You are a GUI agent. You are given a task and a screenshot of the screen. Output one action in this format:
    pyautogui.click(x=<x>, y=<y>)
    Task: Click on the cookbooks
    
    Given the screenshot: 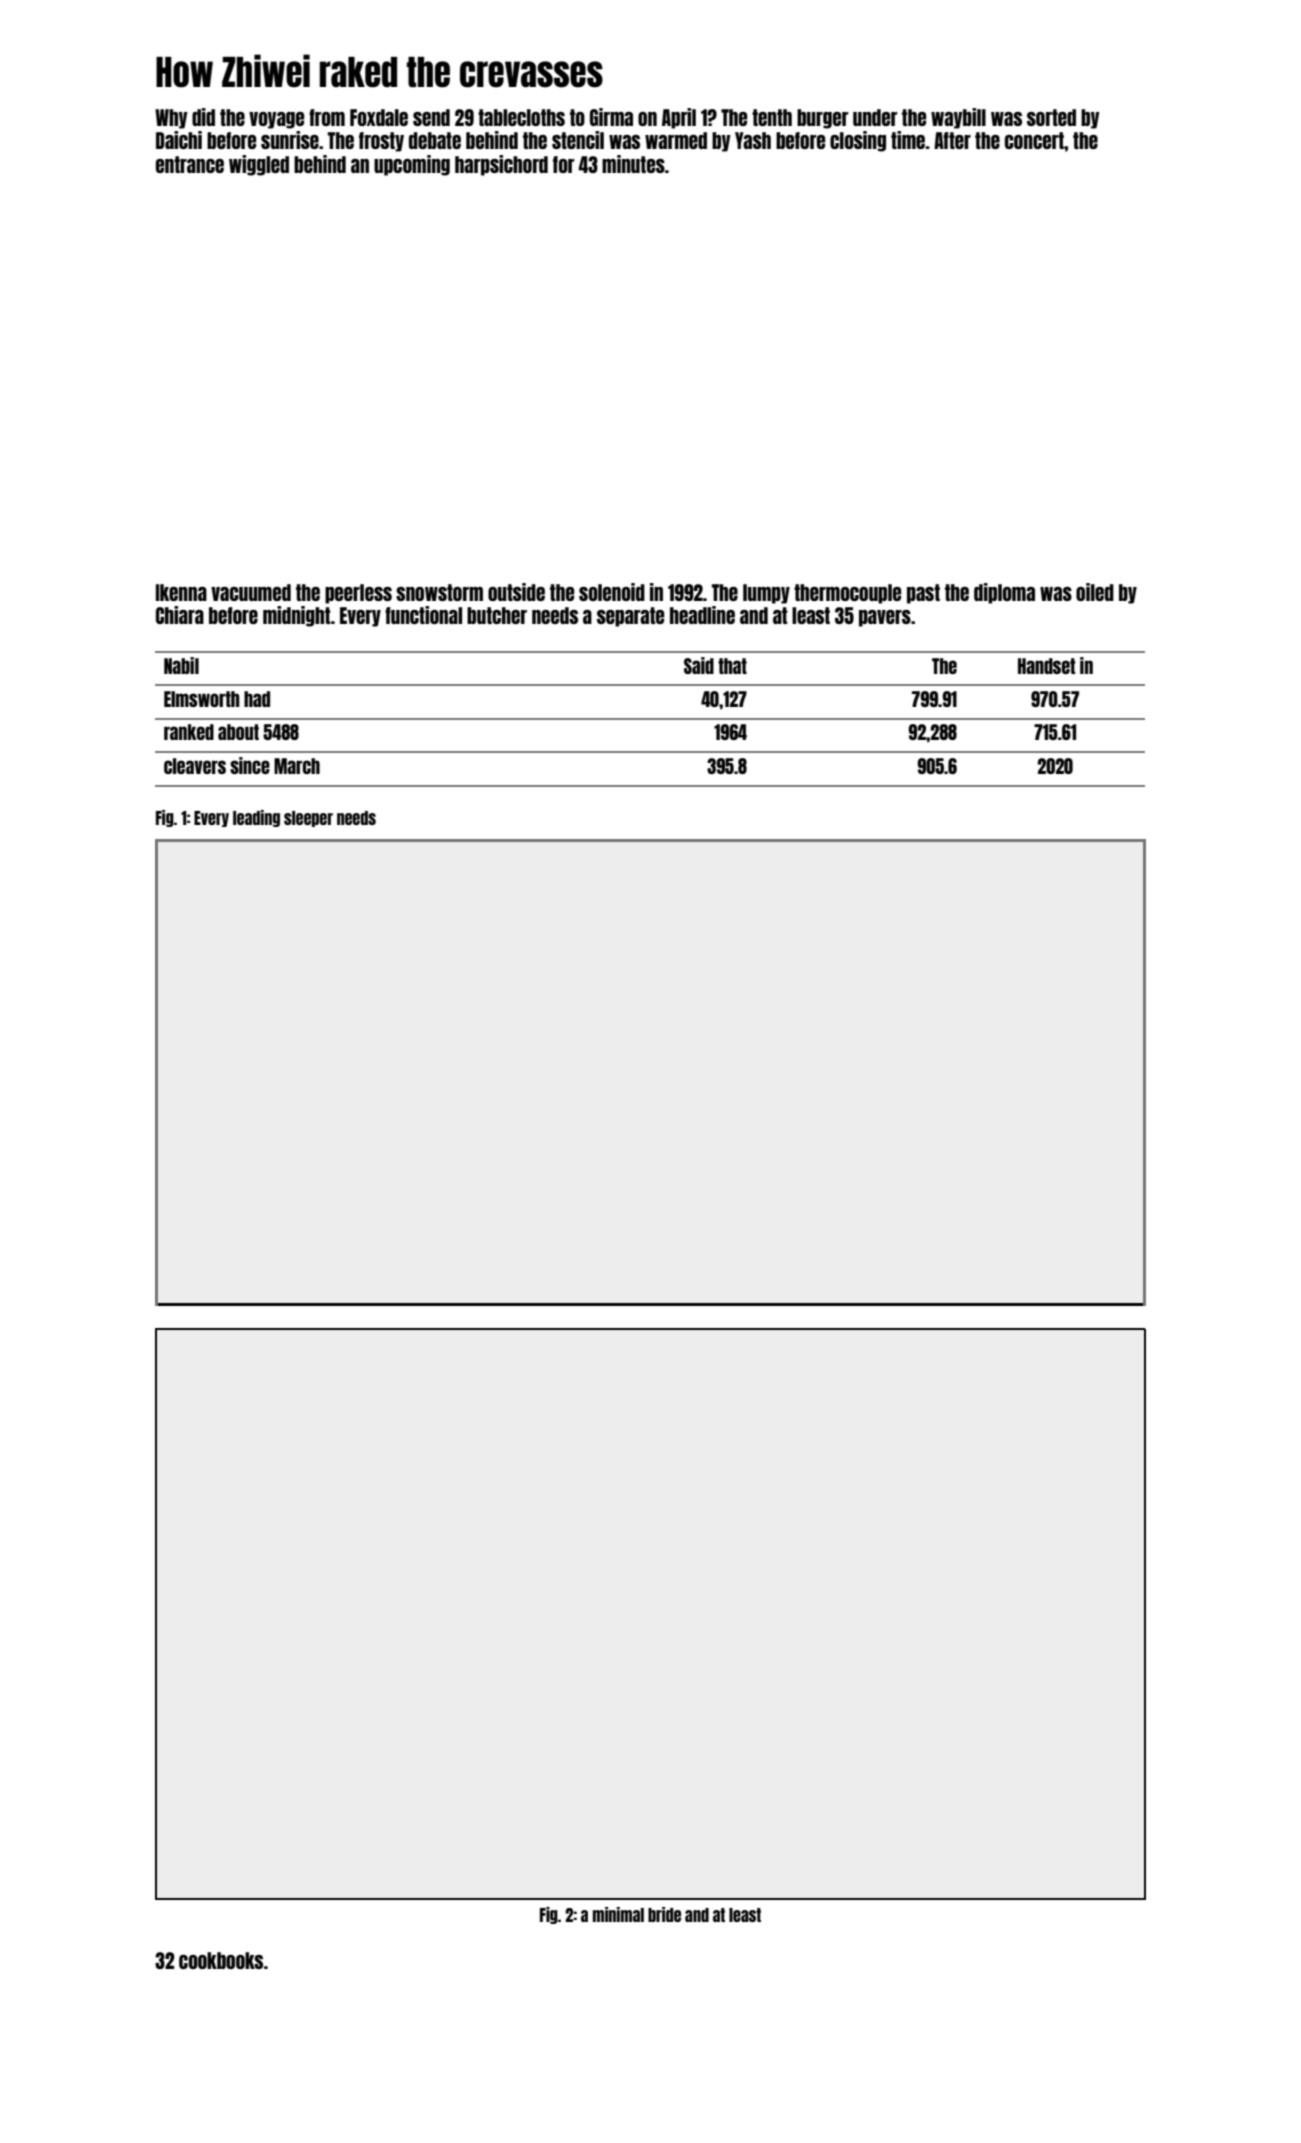 What is the action you would take?
    pyautogui.click(x=221, y=1960)
